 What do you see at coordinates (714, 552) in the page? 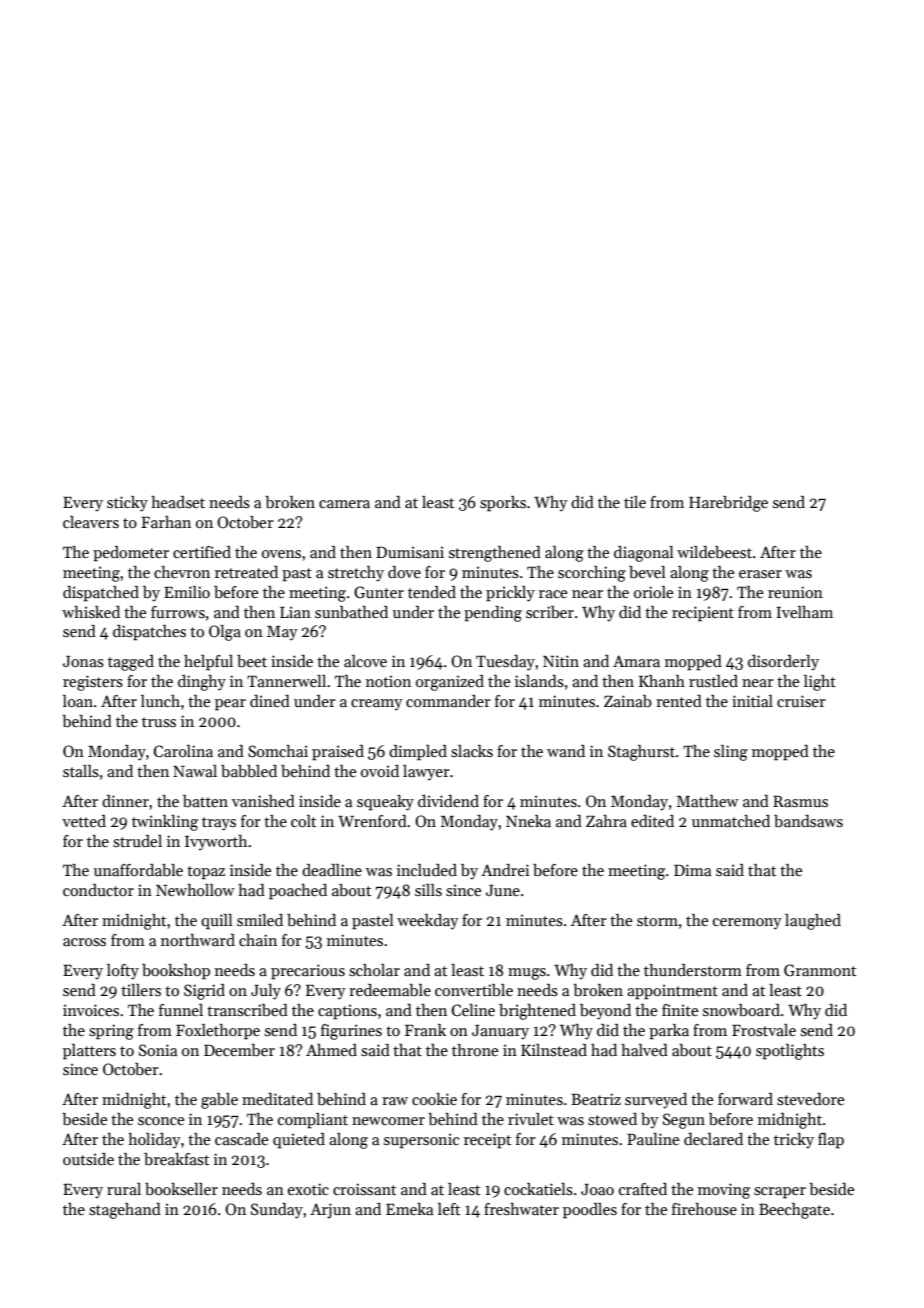
I see `wildebeest` at bounding box center [714, 552].
